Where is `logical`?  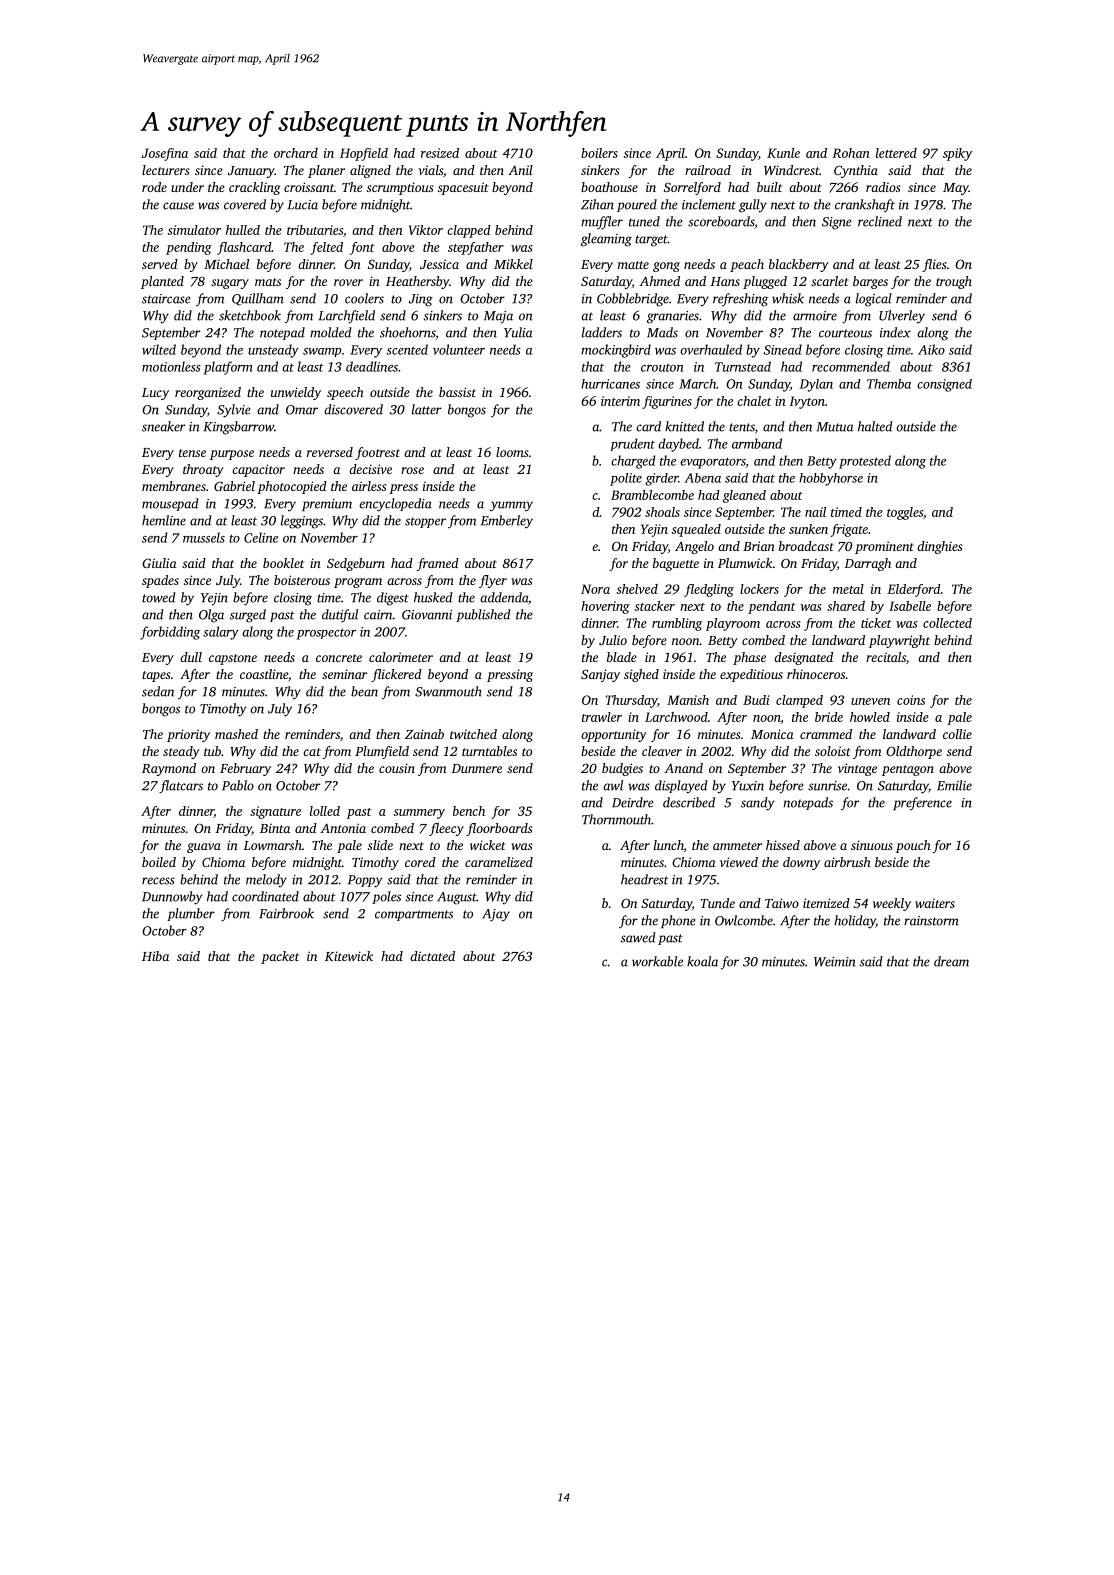 logical is located at coordinates (874, 300).
